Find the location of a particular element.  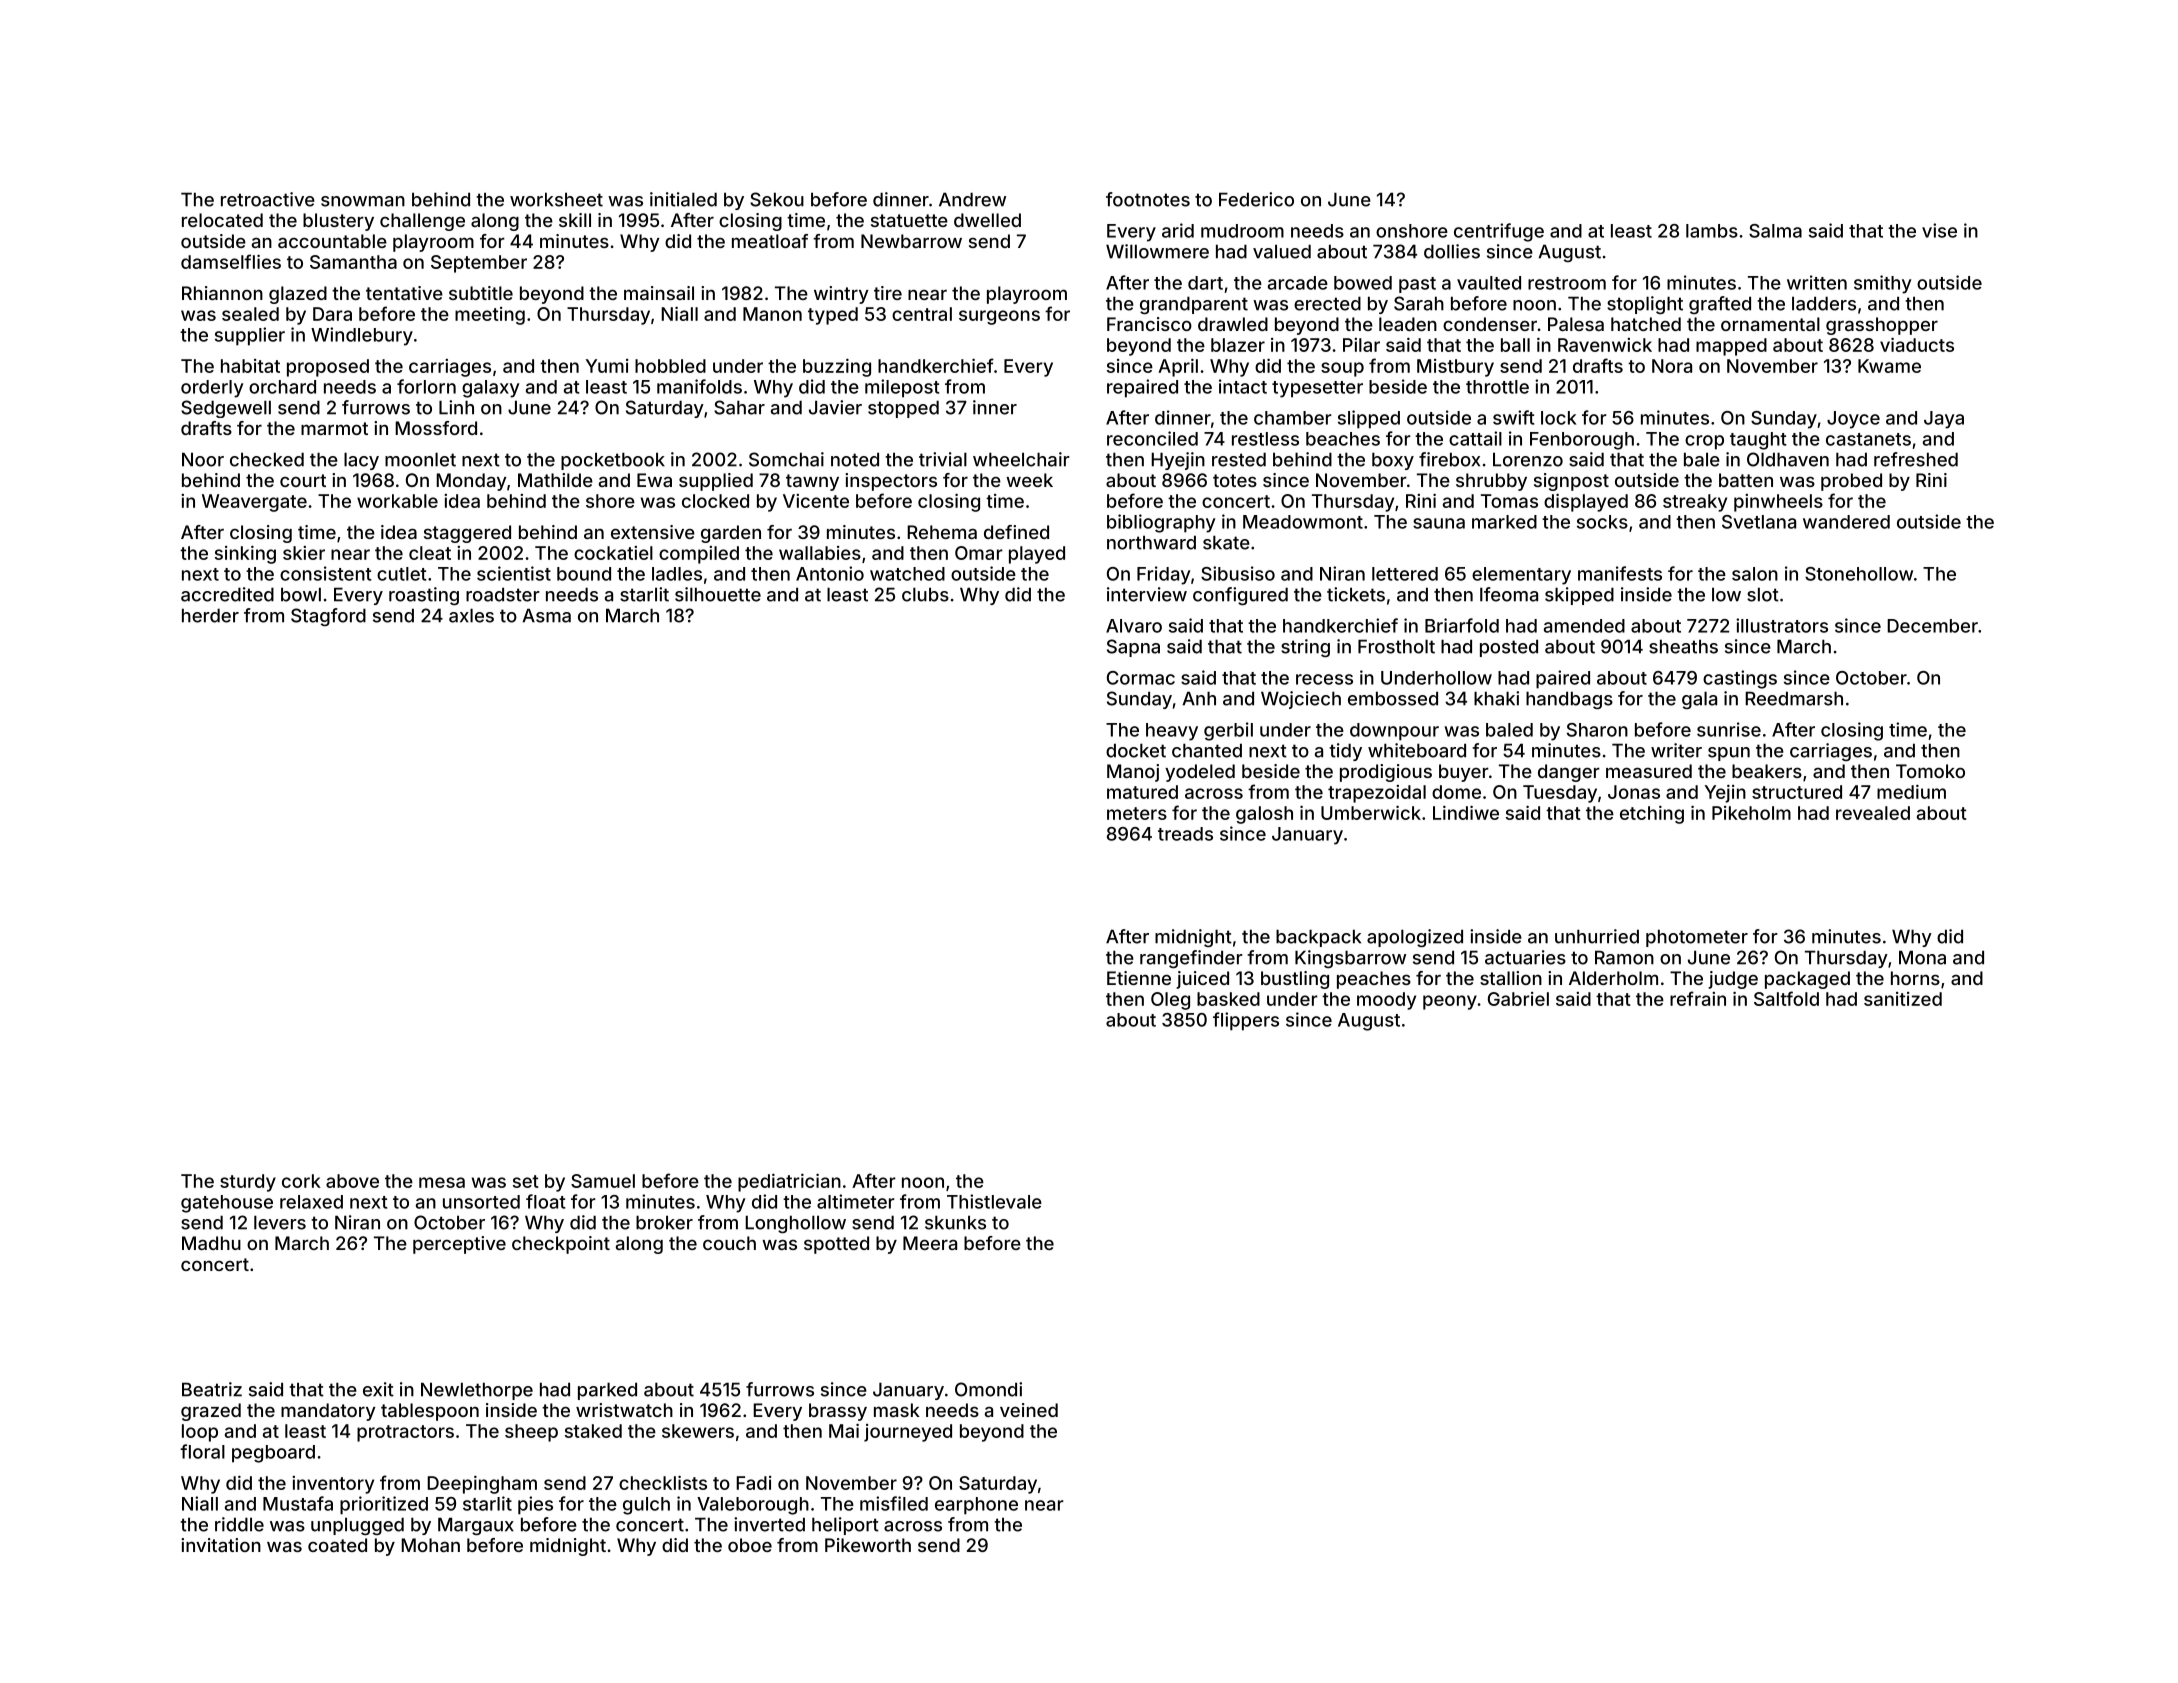

Thistlevale is located at coordinates (994, 1201).
